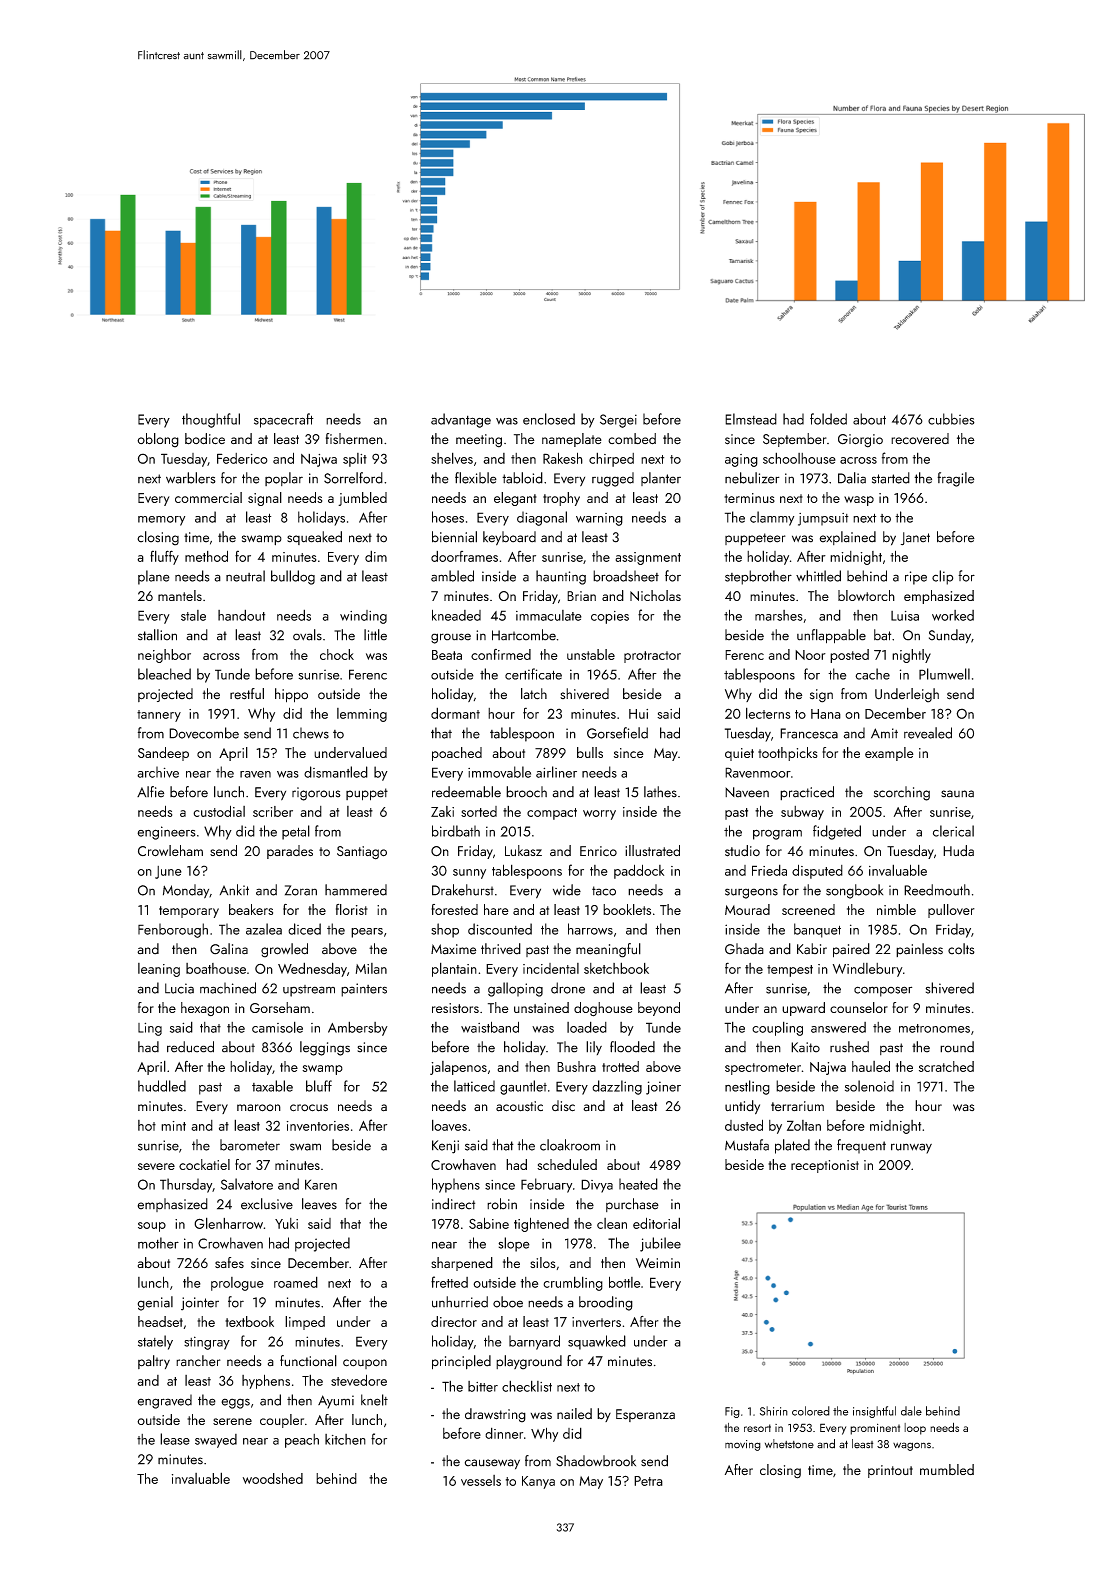 The width and height of the screenshot is (1112, 1573). I want to click on woodshed, so click(273, 1478).
